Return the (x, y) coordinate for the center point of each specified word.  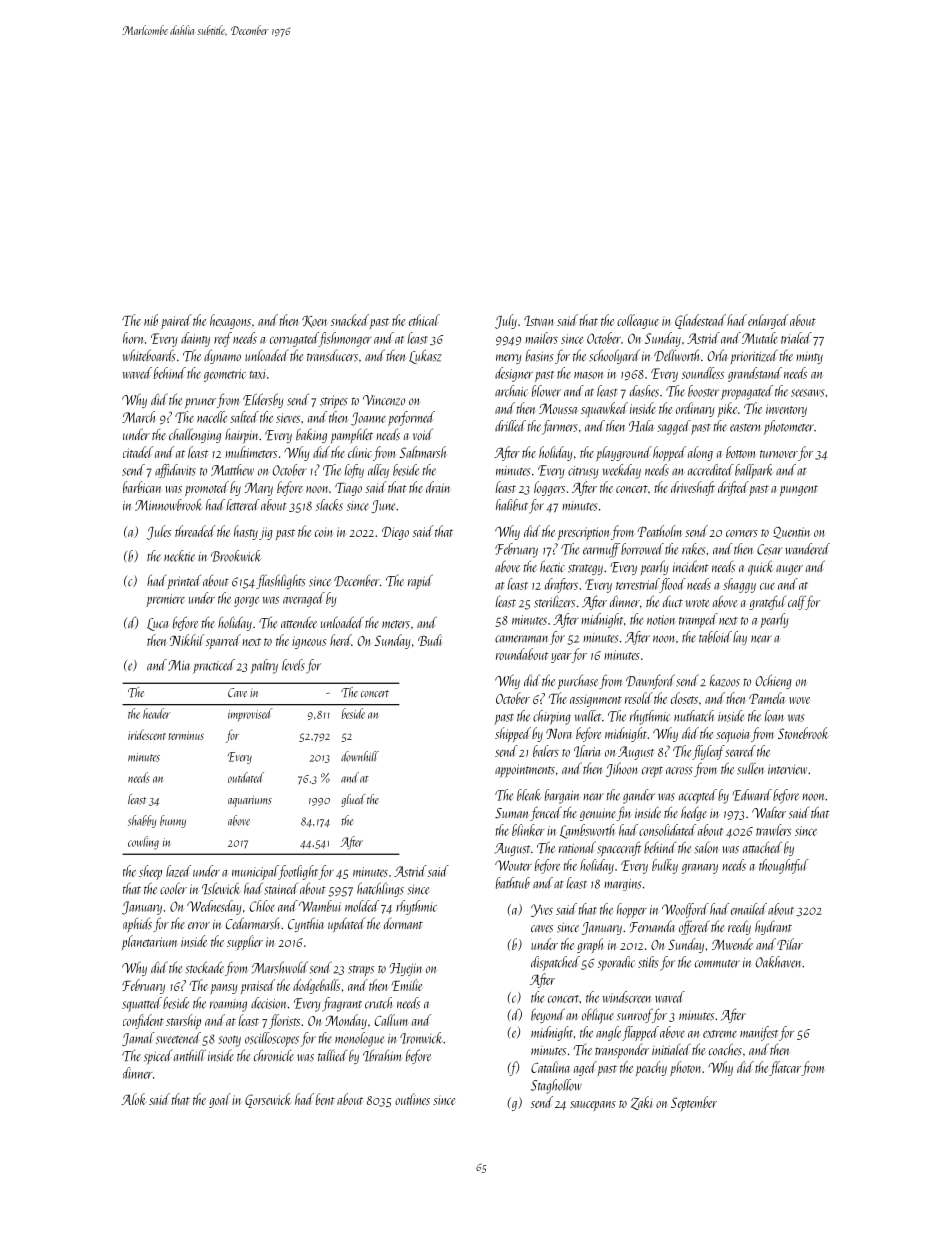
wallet (588, 716)
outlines (412, 1099)
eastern (745, 428)
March (138, 417)
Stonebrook (803, 733)
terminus (186, 735)
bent (325, 1099)
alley (378, 471)
